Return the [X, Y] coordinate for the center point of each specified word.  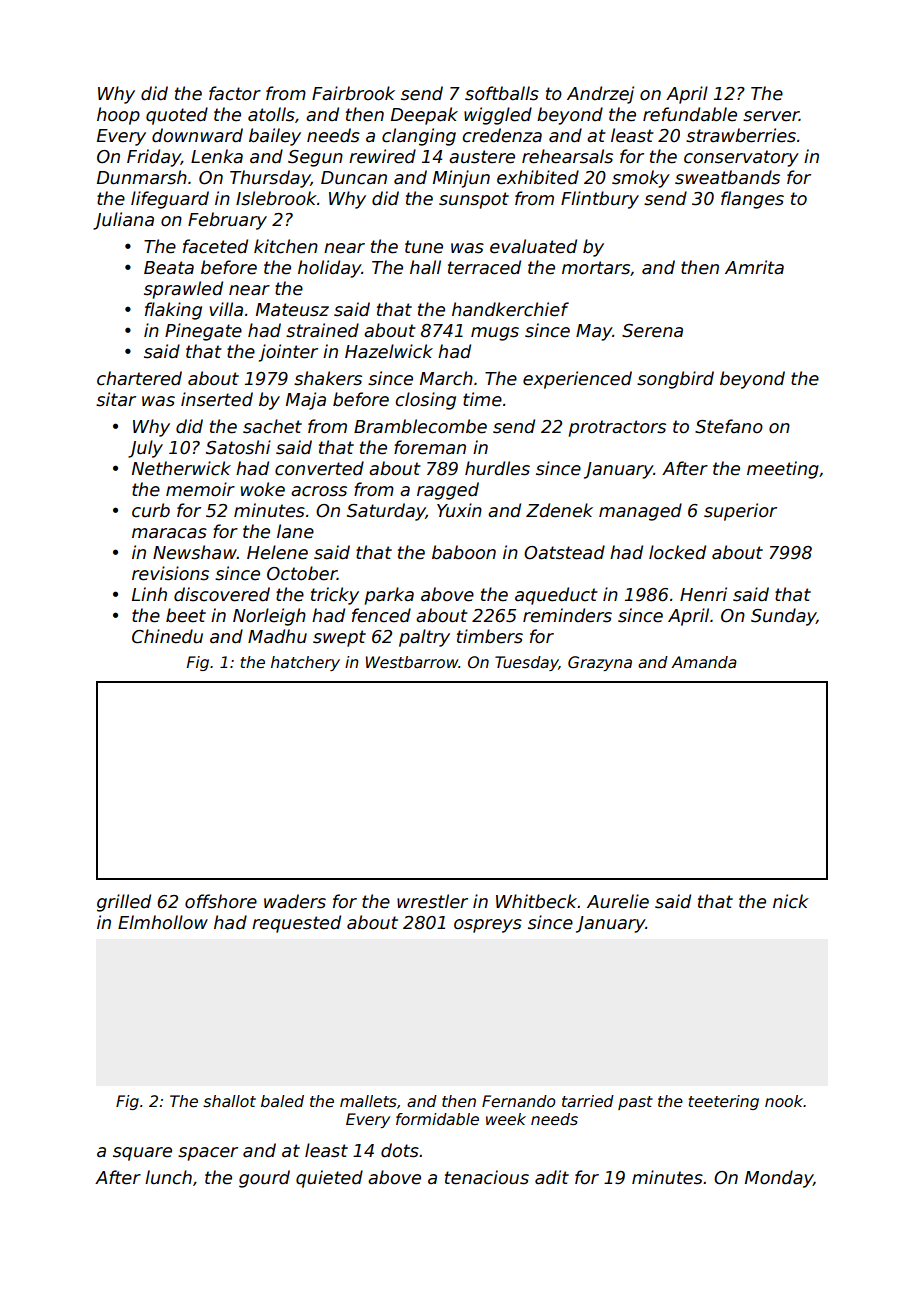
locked [677, 552]
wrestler [432, 901]
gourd [264, 1179]
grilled [124, 903]
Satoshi [238, 447]
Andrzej [600, 95]
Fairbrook [353, 93]
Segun [315, 158]
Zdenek [559, 510]
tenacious [487, 1177]
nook [784, 1101]
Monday [779, 1179]
